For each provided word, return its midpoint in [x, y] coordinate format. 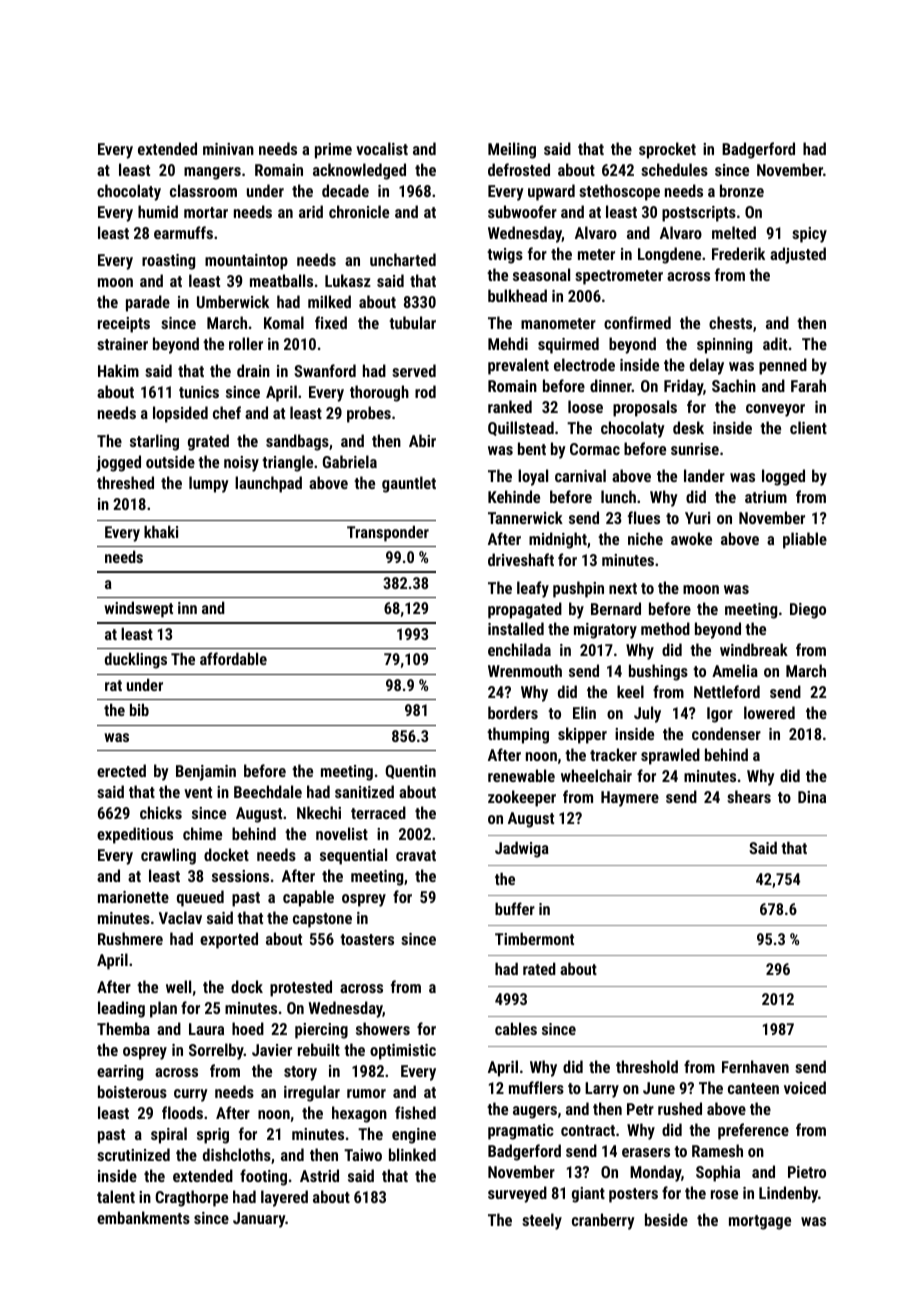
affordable [233, 658]
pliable [805, 540]
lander [704, 475]
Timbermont [534, 938]
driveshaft [521, 559]
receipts [124, 325]
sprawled [670, 756]
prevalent [518, 366]
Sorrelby [216, 1051]
